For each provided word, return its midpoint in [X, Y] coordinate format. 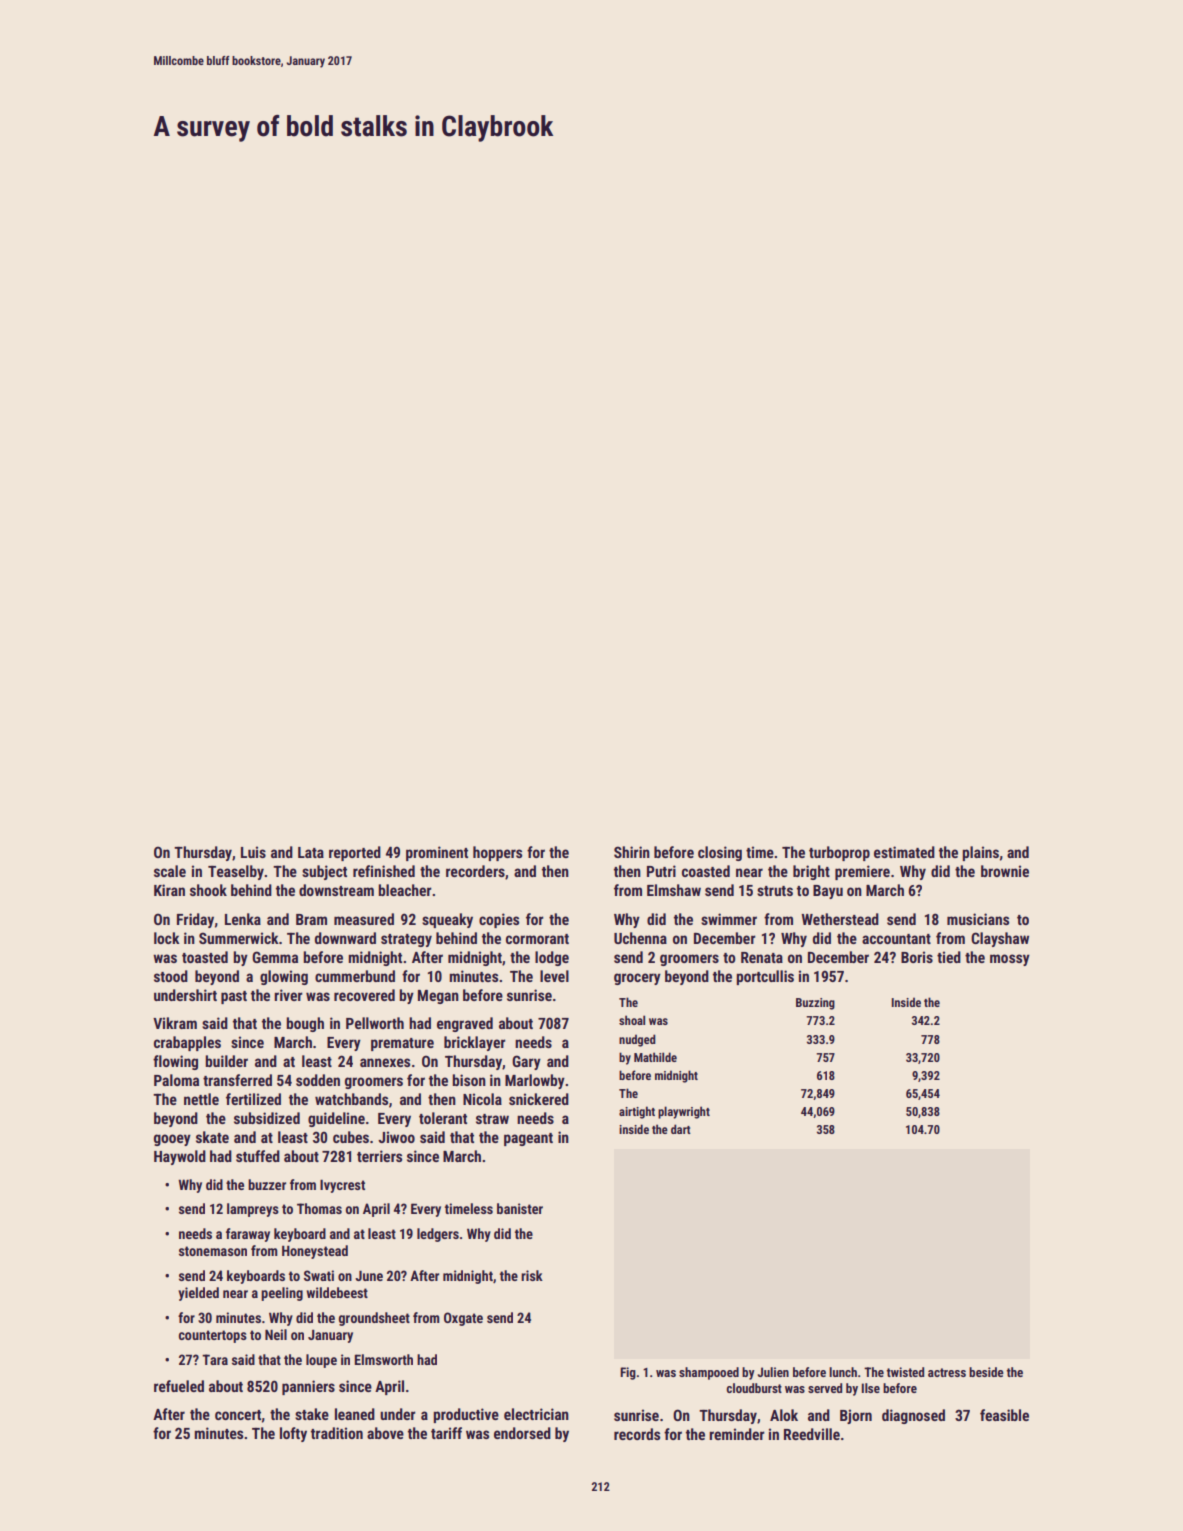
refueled [179, 1386]
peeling [282, 1294]
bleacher [405, 890]
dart [681, 1129]
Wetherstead [840, 919]
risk [532, 1275]
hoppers [497, 853]
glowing [284, 977]
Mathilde [655, 1057]
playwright [684, 1112]
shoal [632, 1020]
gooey [172, 1140]
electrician [536, 1414]
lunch [843, 1372]
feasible [1004, 1415]
